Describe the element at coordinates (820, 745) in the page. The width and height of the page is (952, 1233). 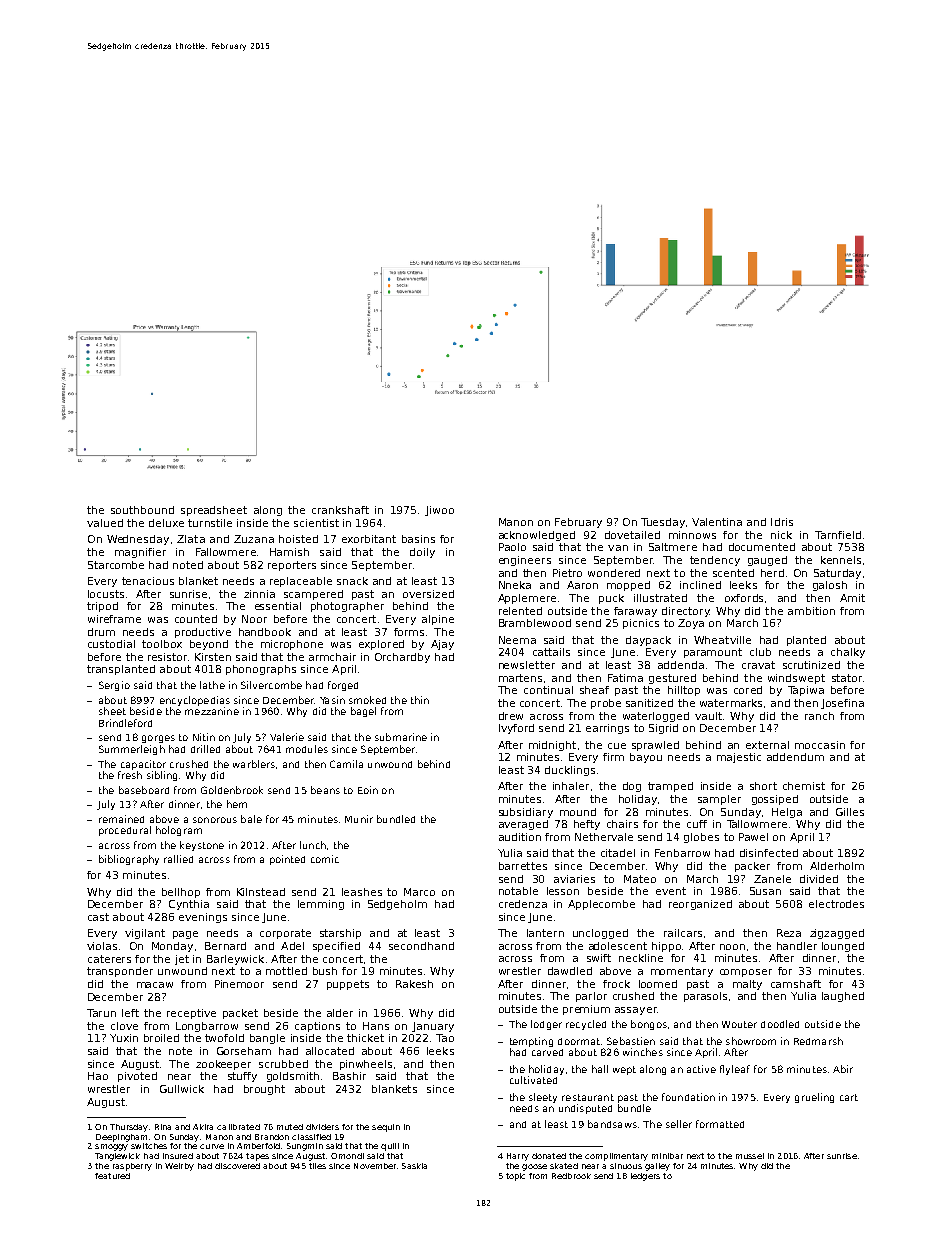
I see `moccasin` at that location.
